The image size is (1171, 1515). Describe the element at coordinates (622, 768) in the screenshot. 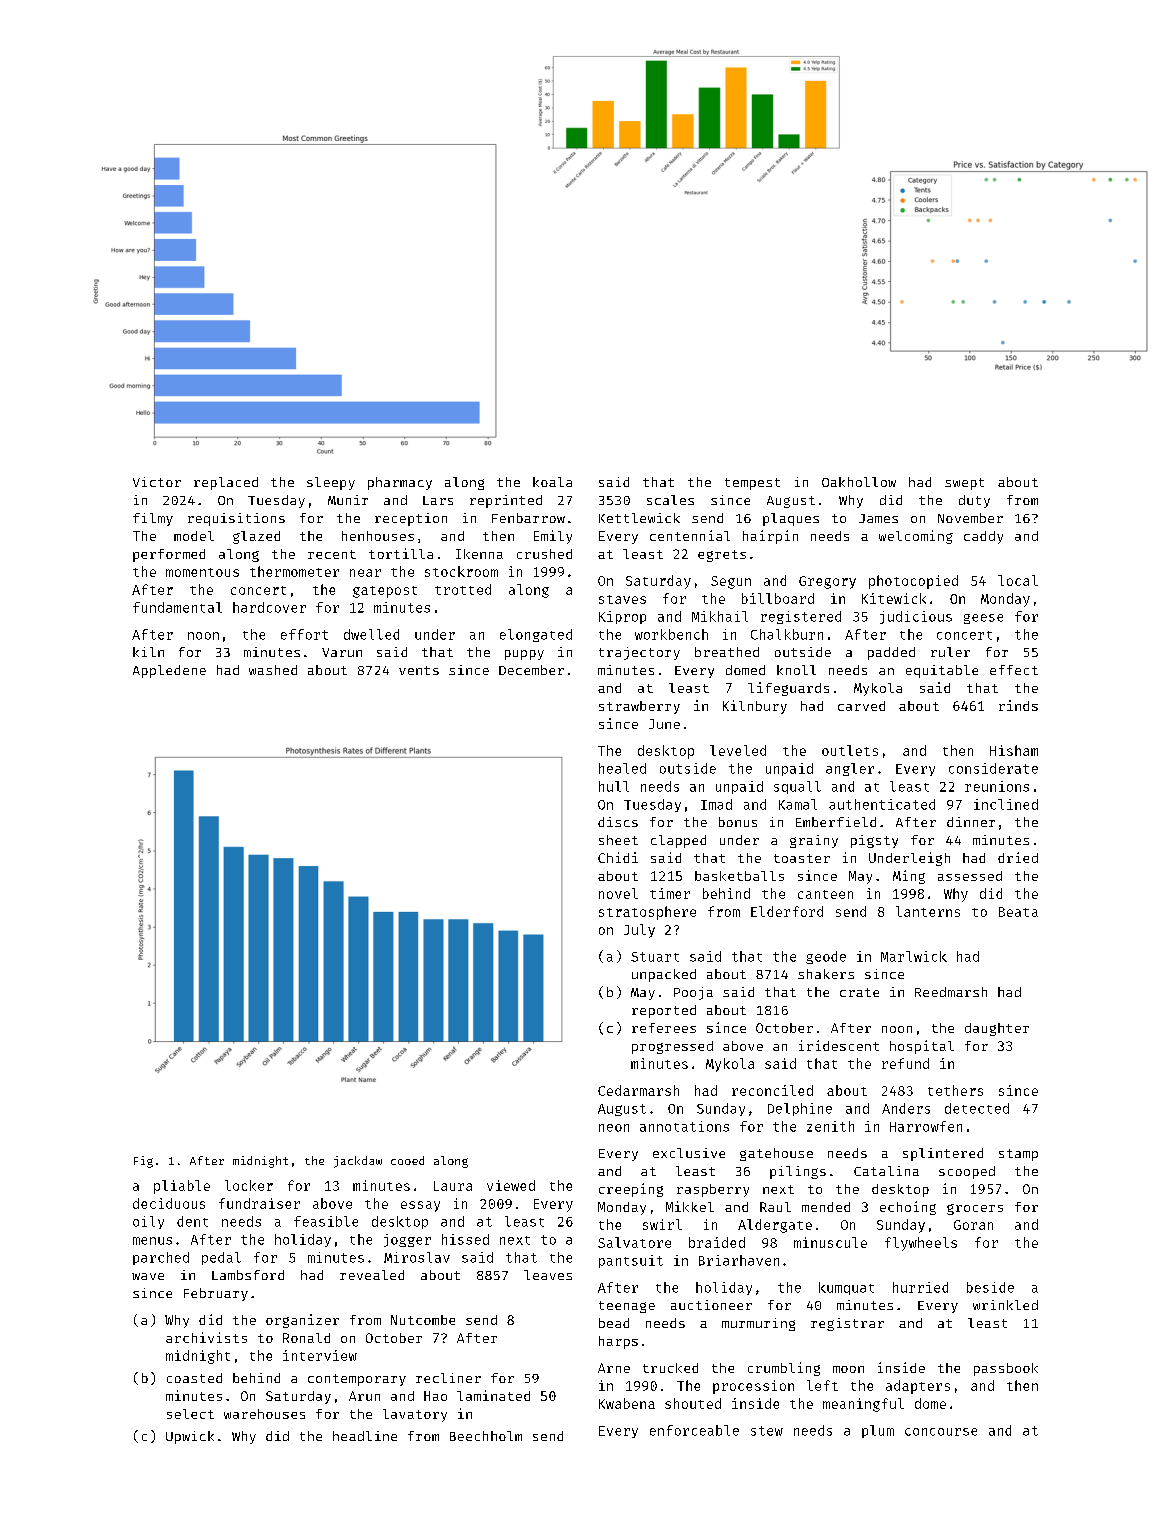

I see `healed` at that location.
